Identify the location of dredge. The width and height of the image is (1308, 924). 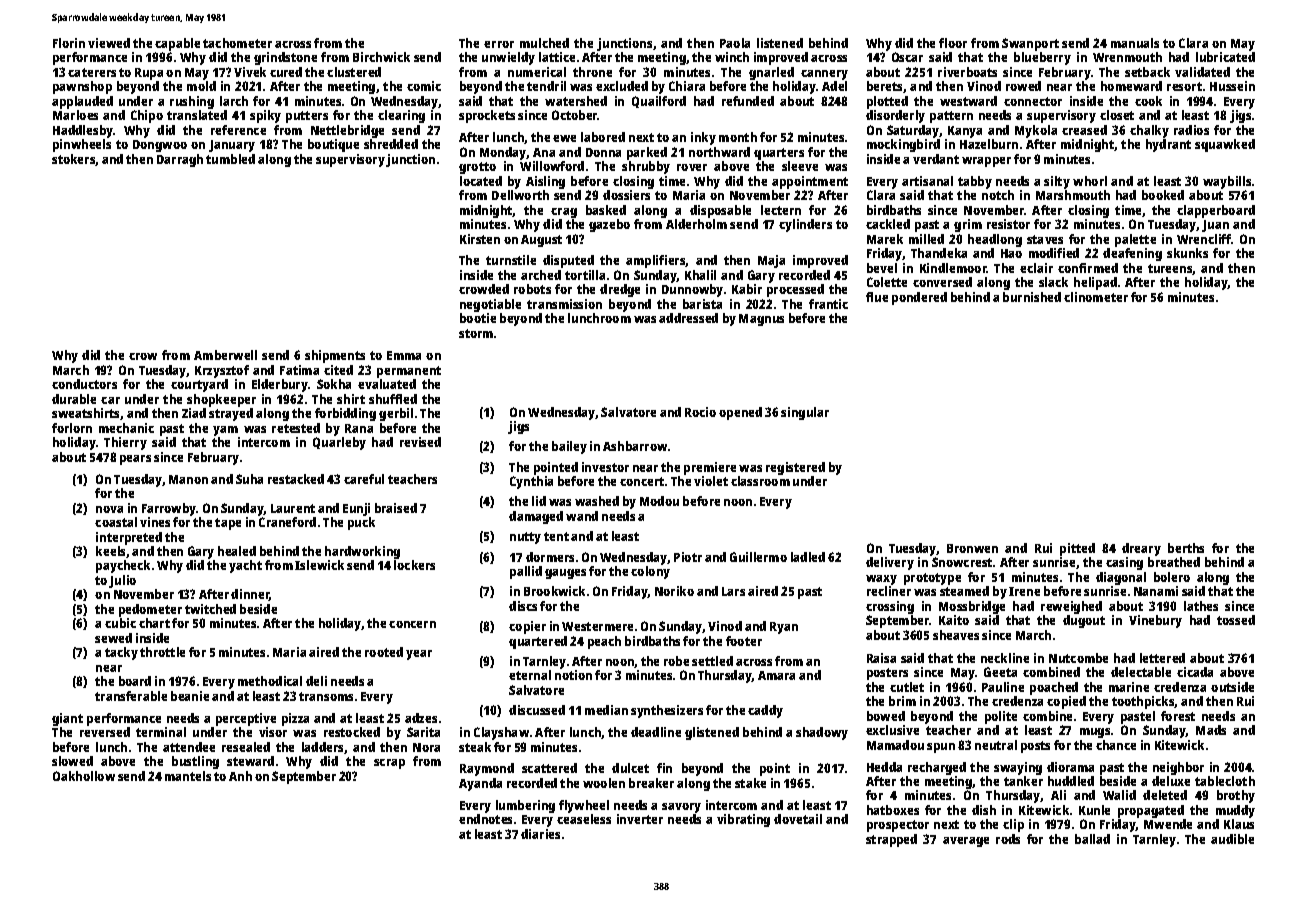
(620, 290).
